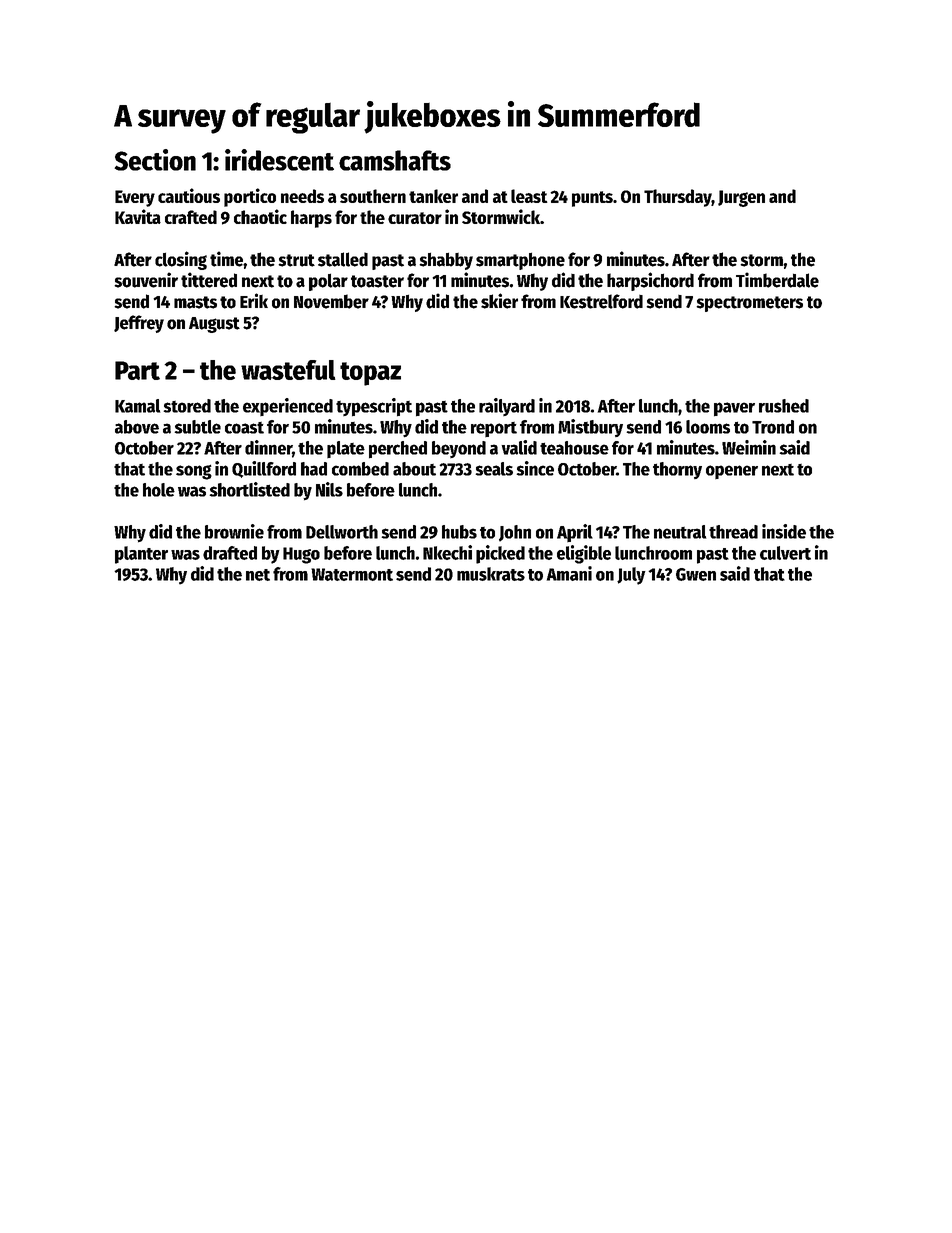 The width and height of the image is (952, 1233). What do you see at coordinates (592, 199) in the image?
I see `punts` at bounding box center [592, 199].
